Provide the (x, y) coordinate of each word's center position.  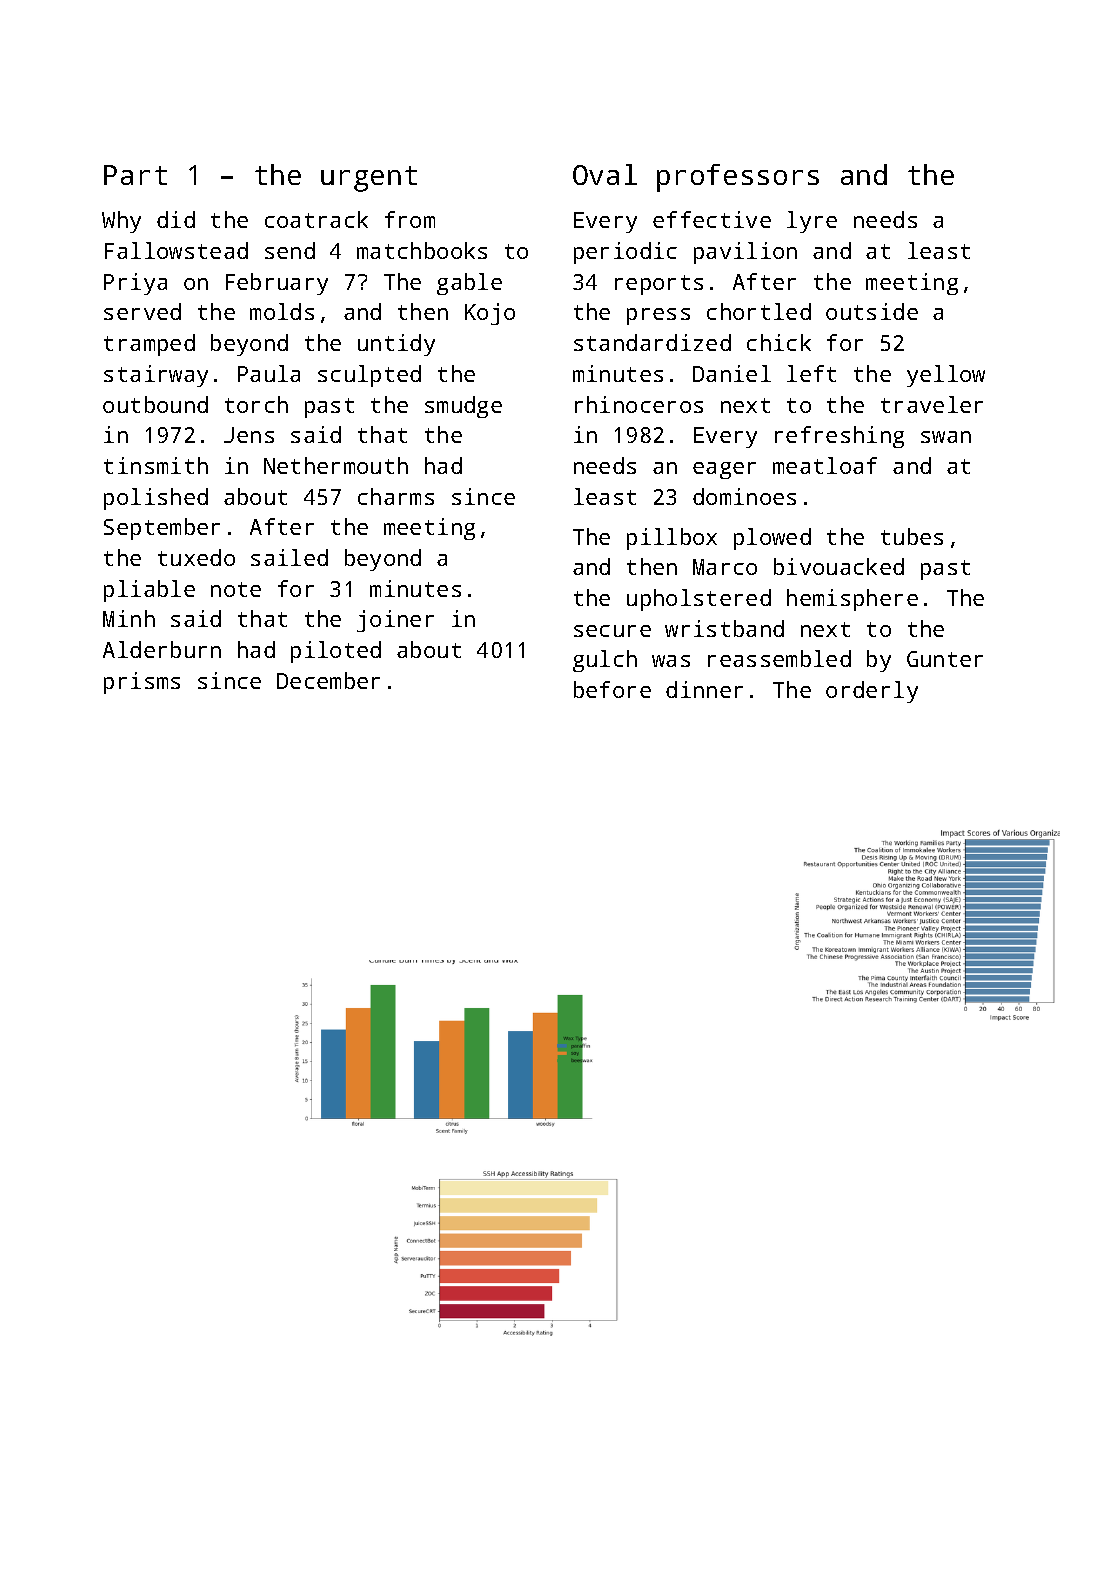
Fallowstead (176, 250)
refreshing (839, 437)
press (658, 316)
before (612, 689)
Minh (129, 618)
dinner (704, 689)
